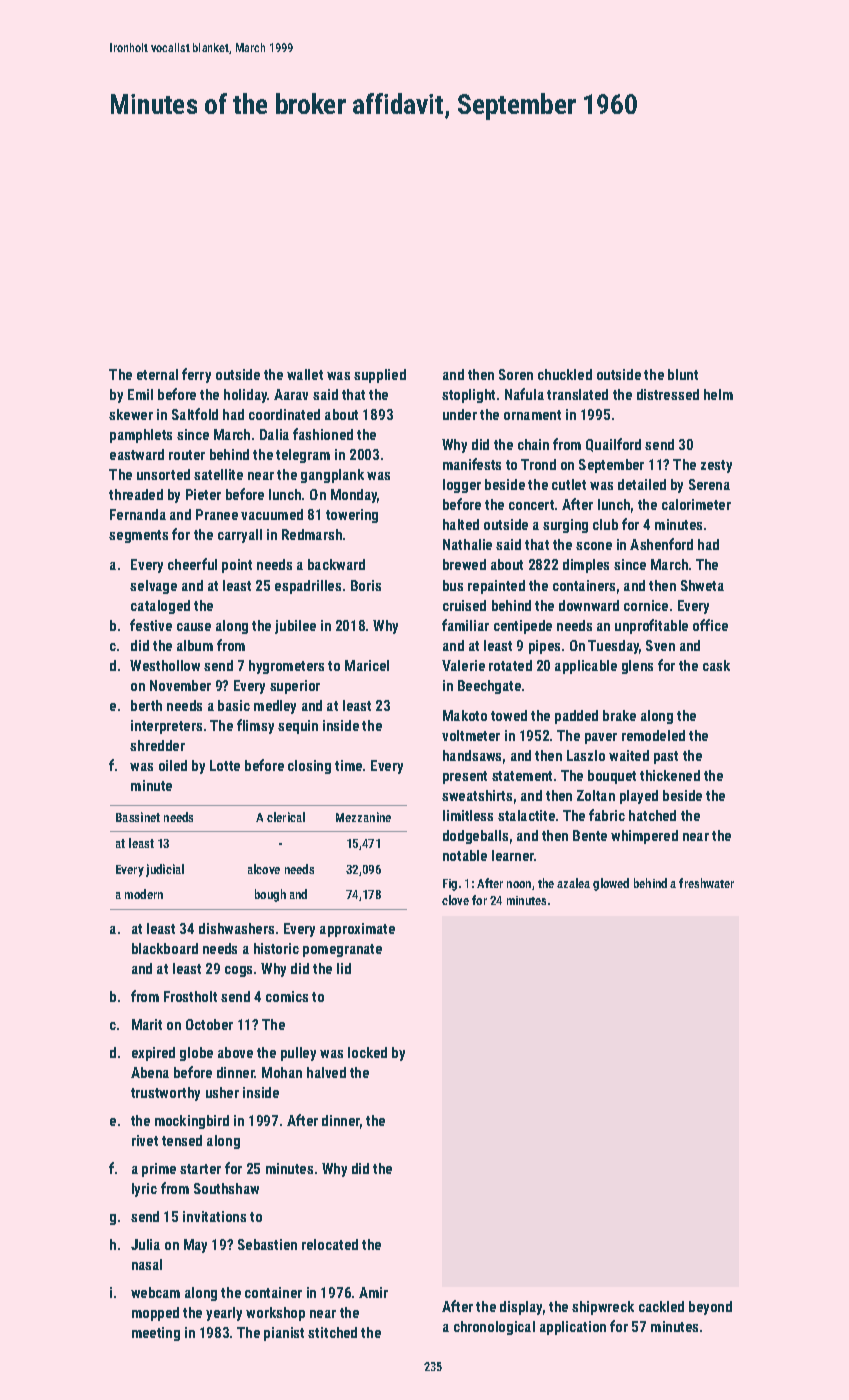  I want to click on Sven, so click(660, 645).
